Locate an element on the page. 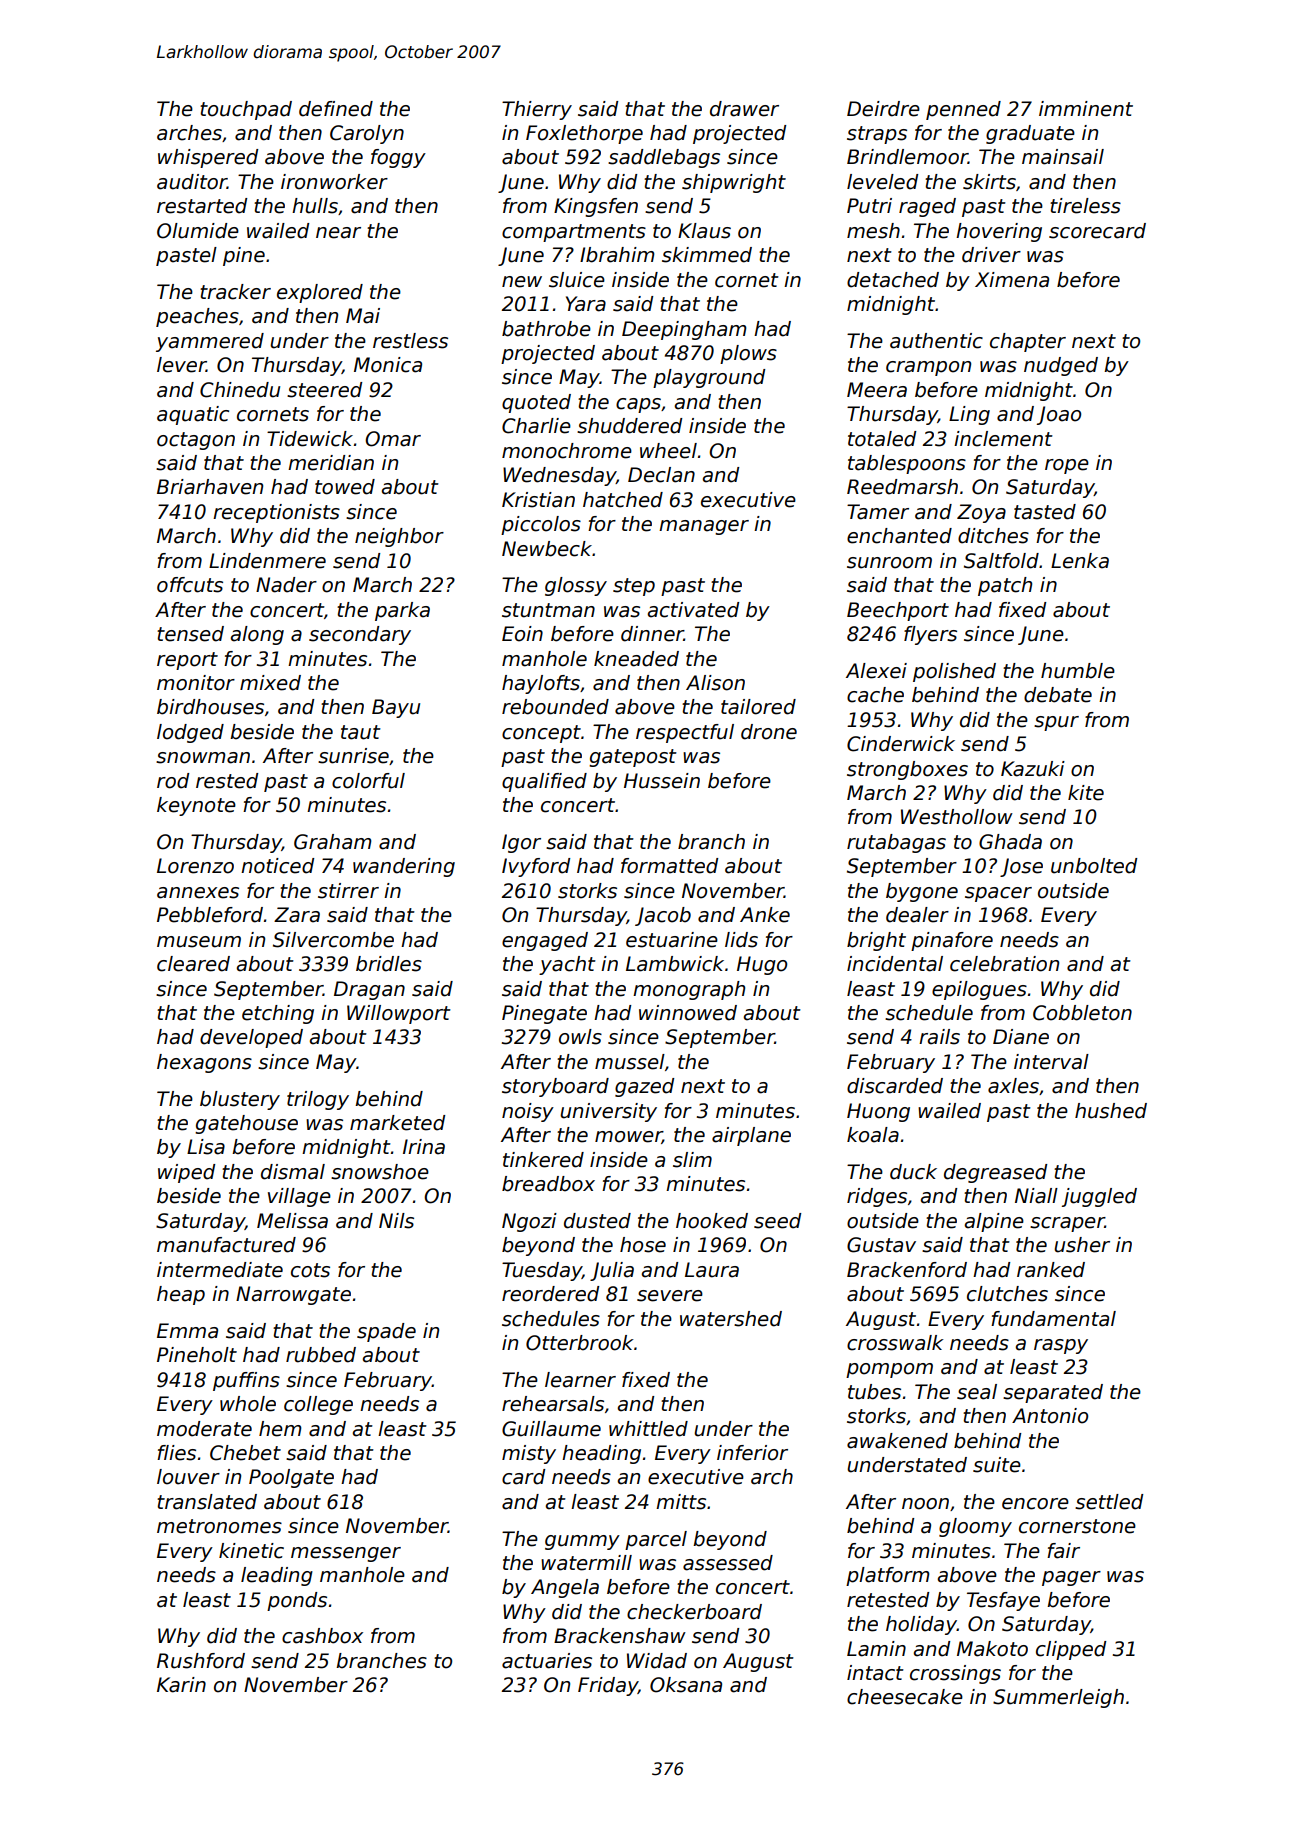 The image size is (1304, 1844). graduate is located at coordinates (1030, 134).
